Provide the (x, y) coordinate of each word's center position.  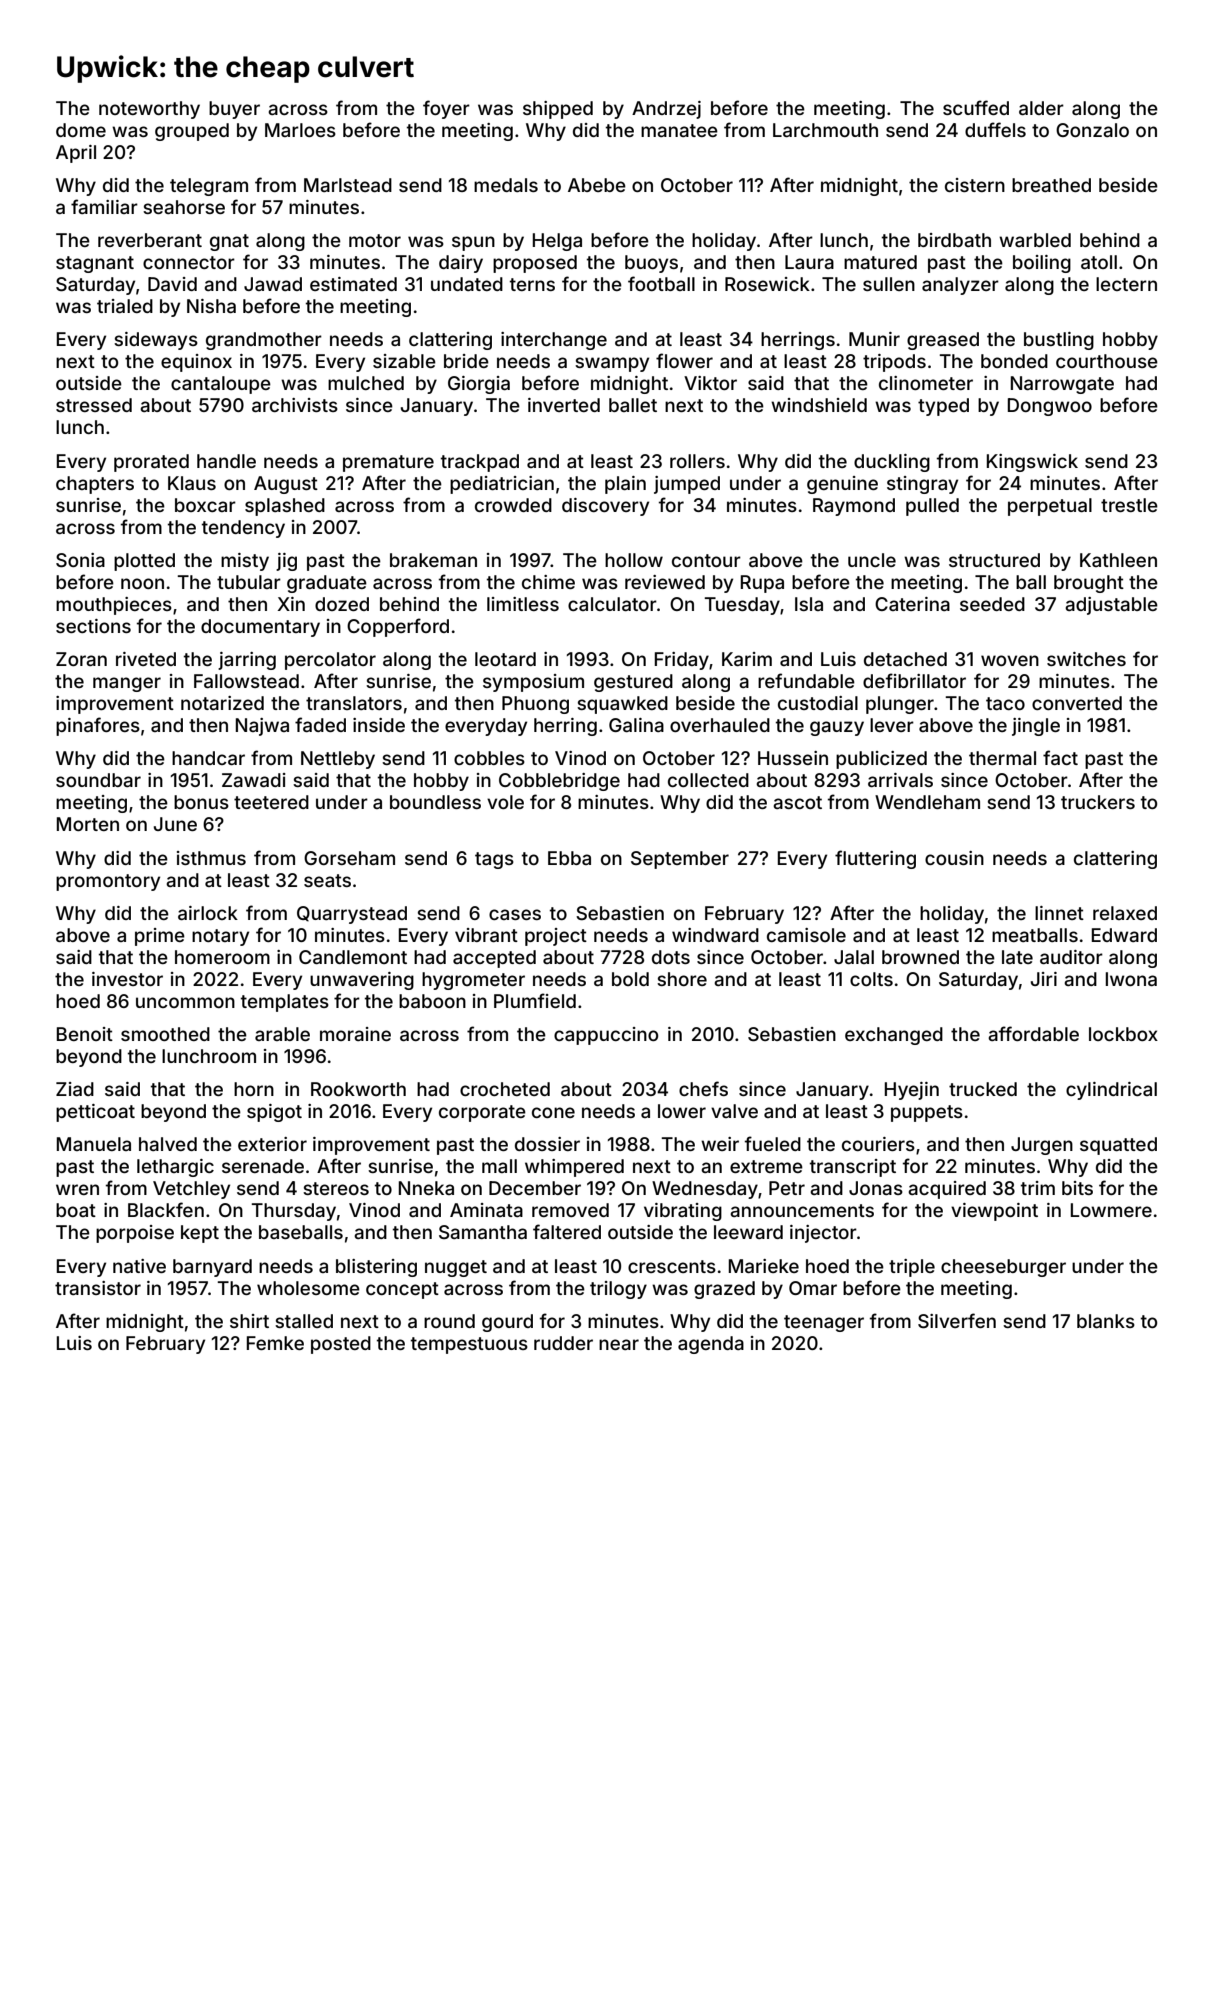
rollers (697, 461)
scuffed (976, 107)
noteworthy (149, 110)
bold (630, 979)
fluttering (875, 859)
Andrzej (666, 110)
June (175, 824)
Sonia (80, 560)
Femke (275, 1343)
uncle (872, 560)
